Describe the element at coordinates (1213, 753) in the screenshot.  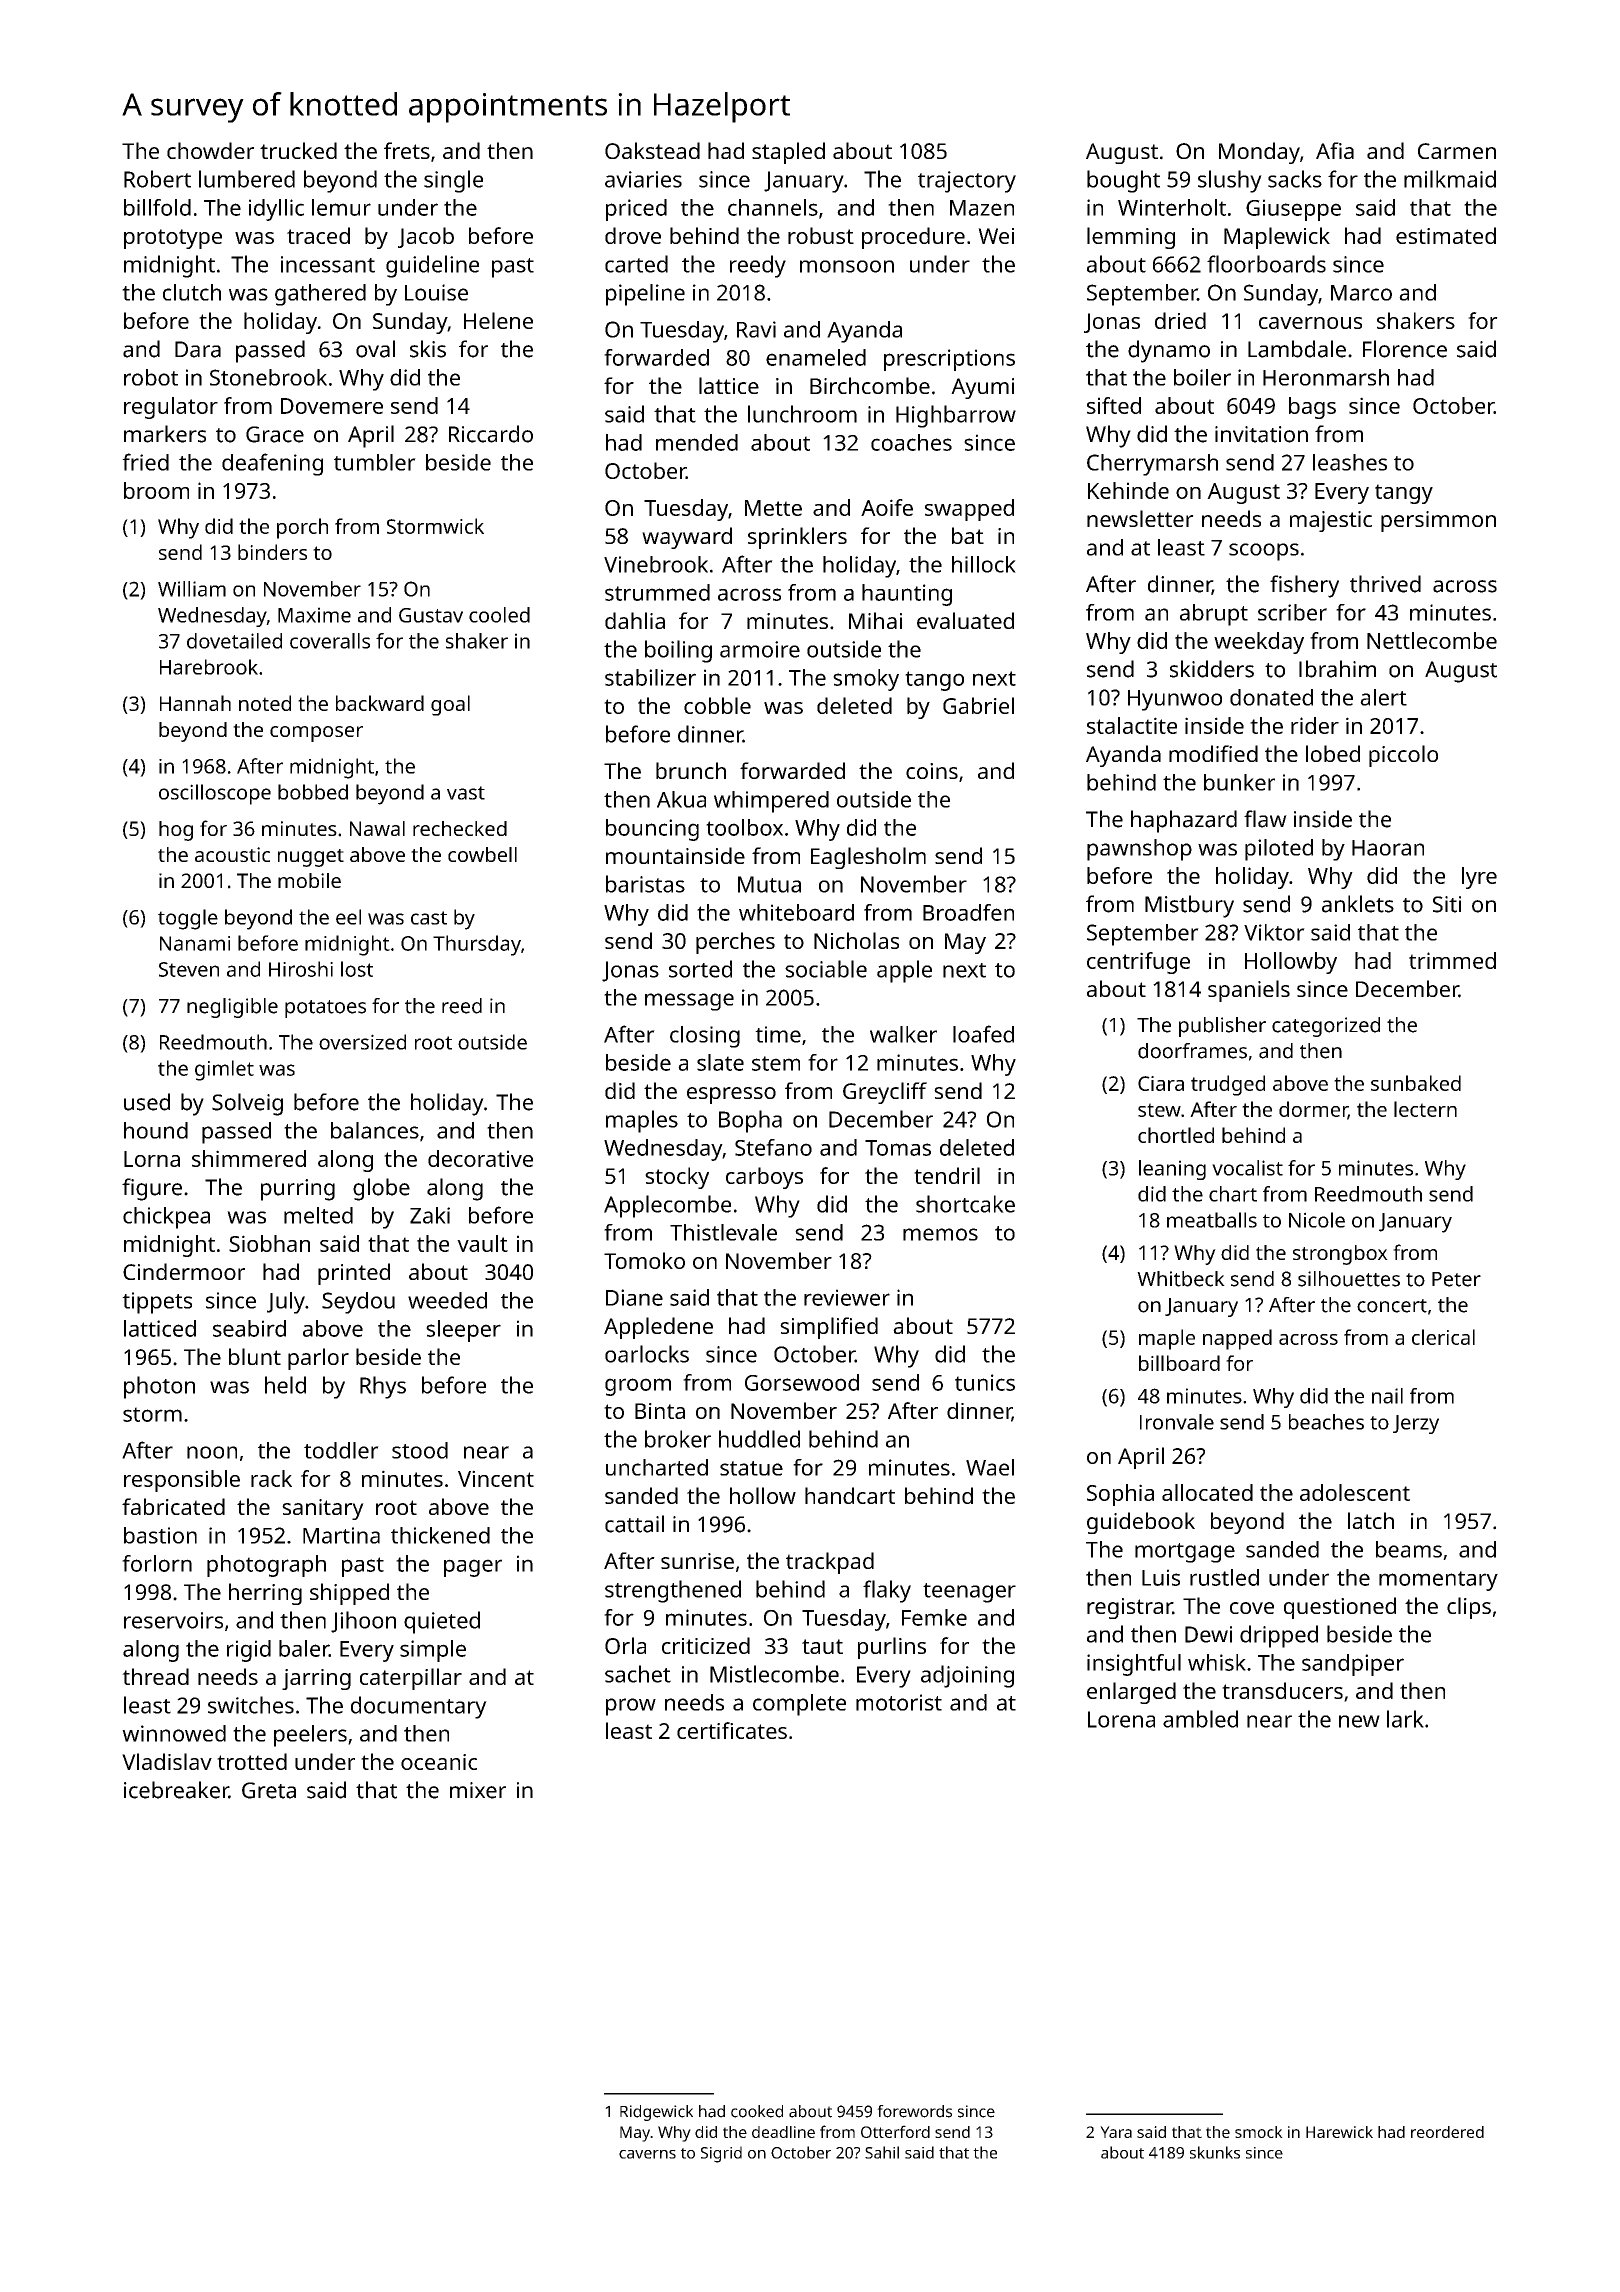
I see `modified` at that location.
